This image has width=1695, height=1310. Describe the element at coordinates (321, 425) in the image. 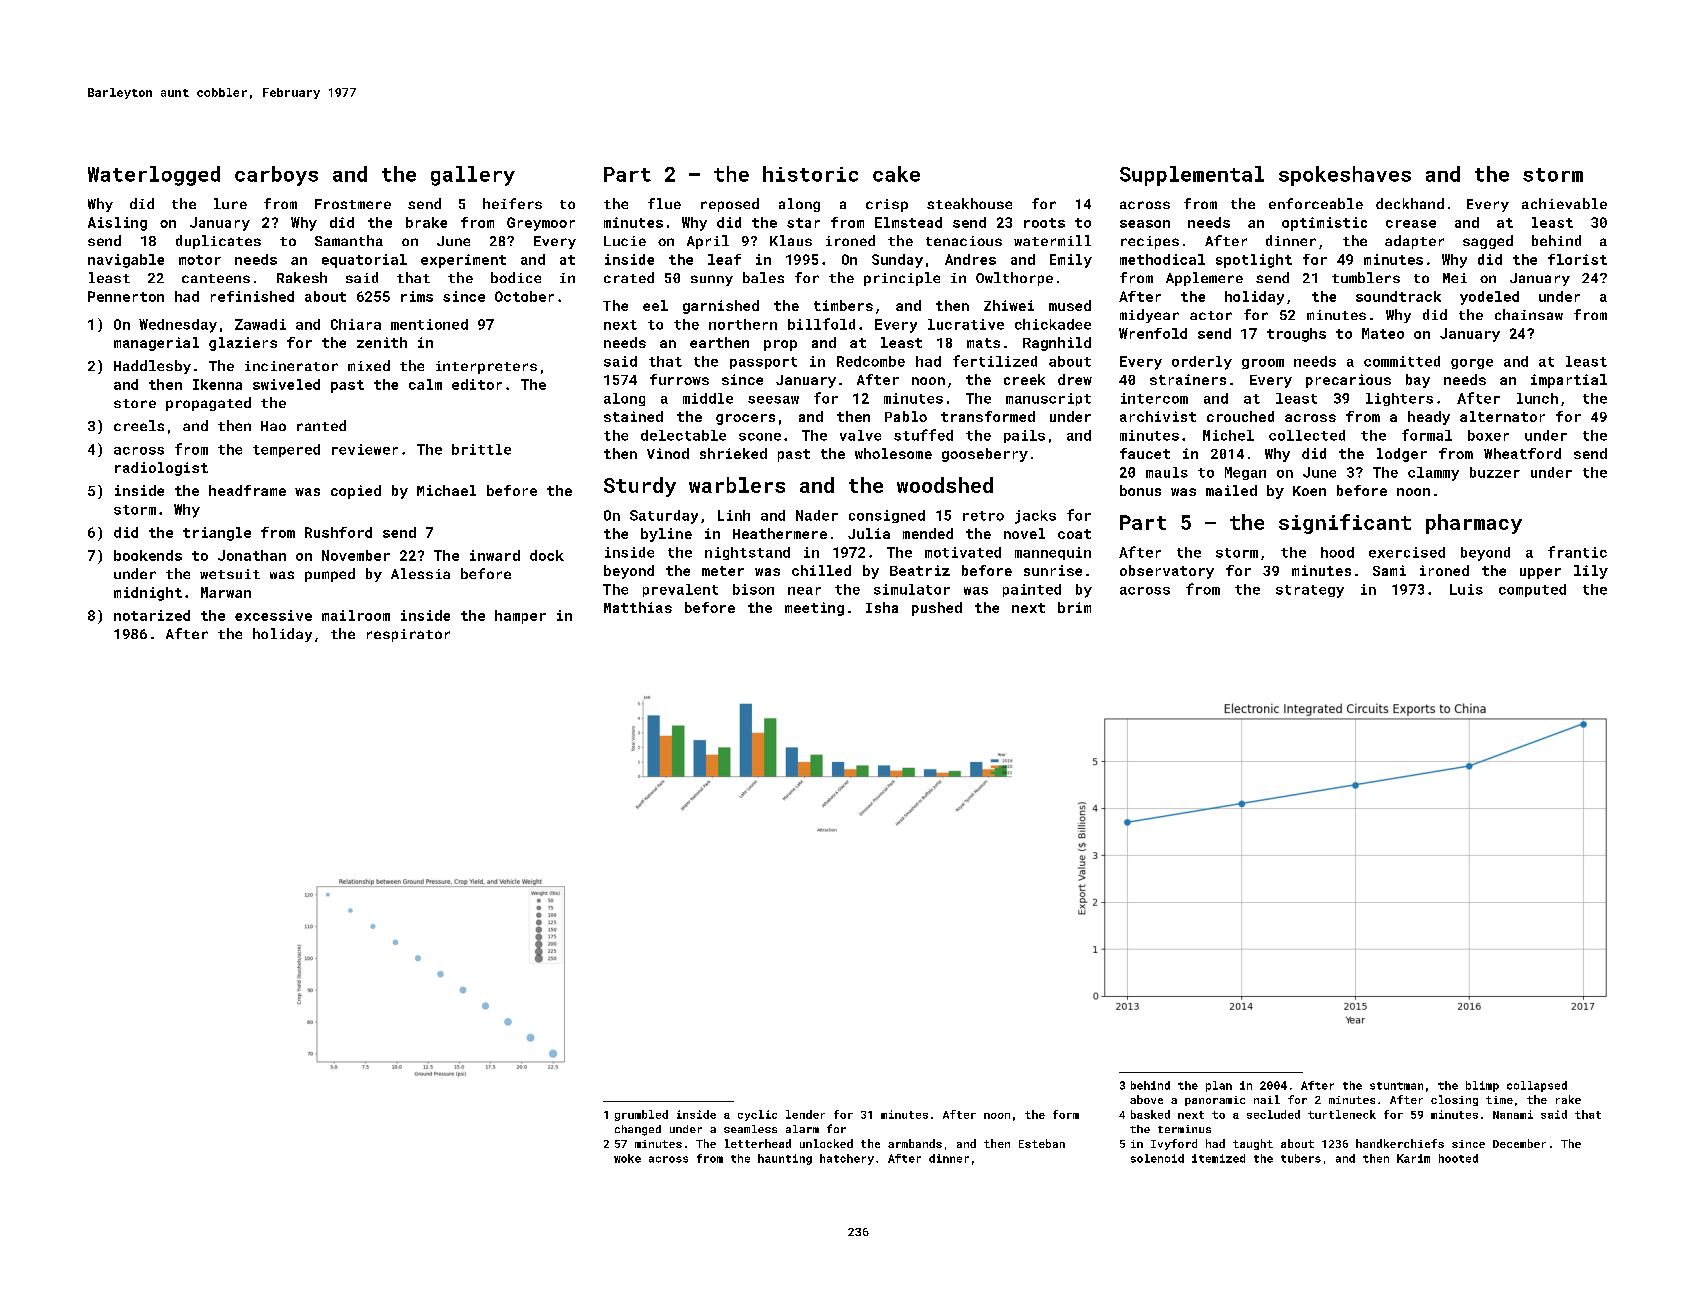

I see `ranted` at that location.
